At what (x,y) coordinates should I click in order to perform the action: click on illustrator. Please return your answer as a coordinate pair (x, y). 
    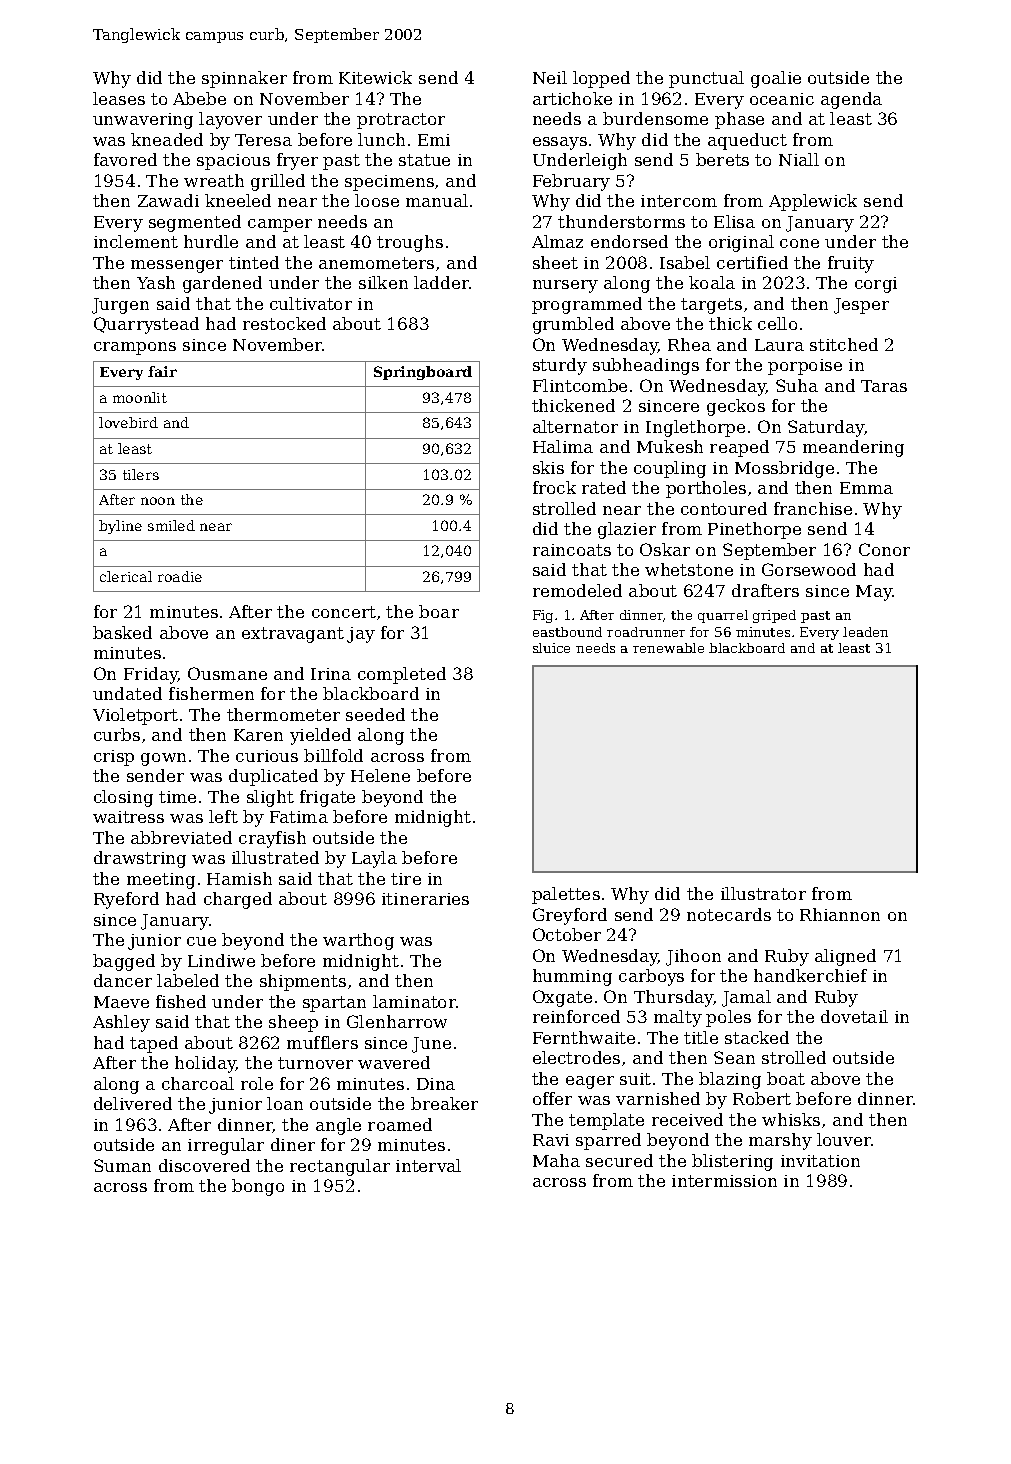
    Looking at the image, I should click on (763, 893).
